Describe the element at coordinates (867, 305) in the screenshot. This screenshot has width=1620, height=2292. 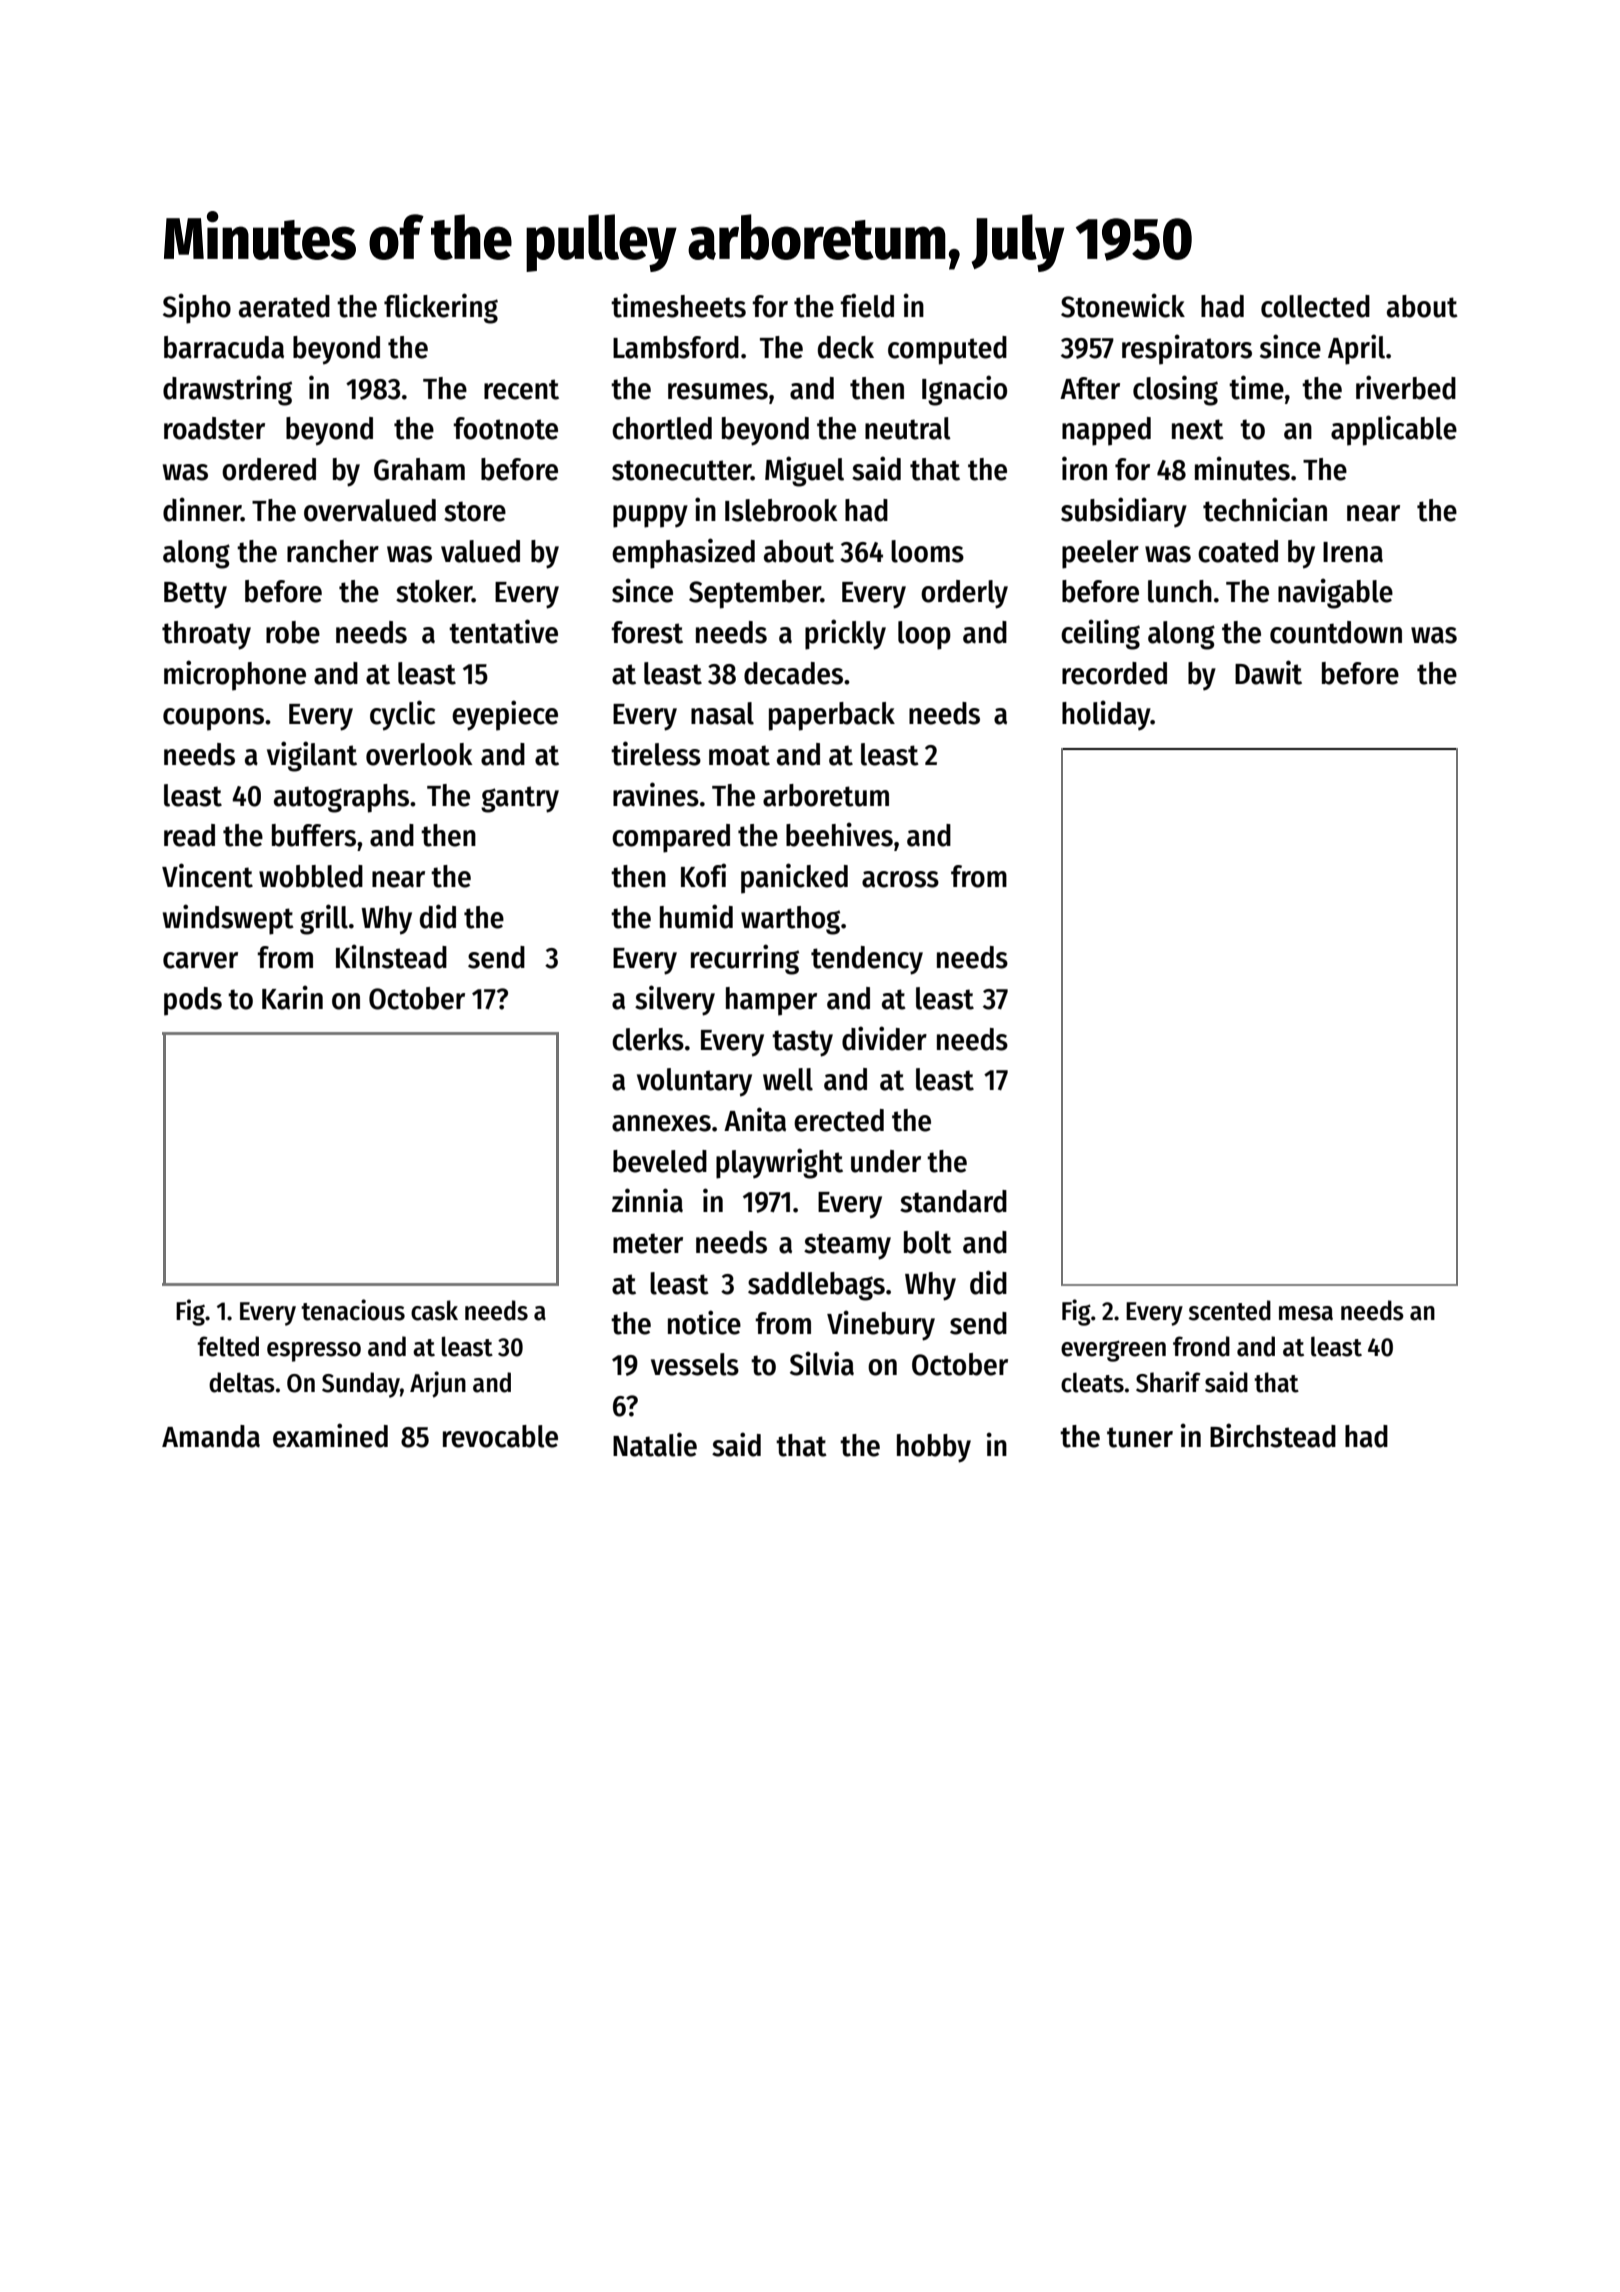
I see `field` at that location.
